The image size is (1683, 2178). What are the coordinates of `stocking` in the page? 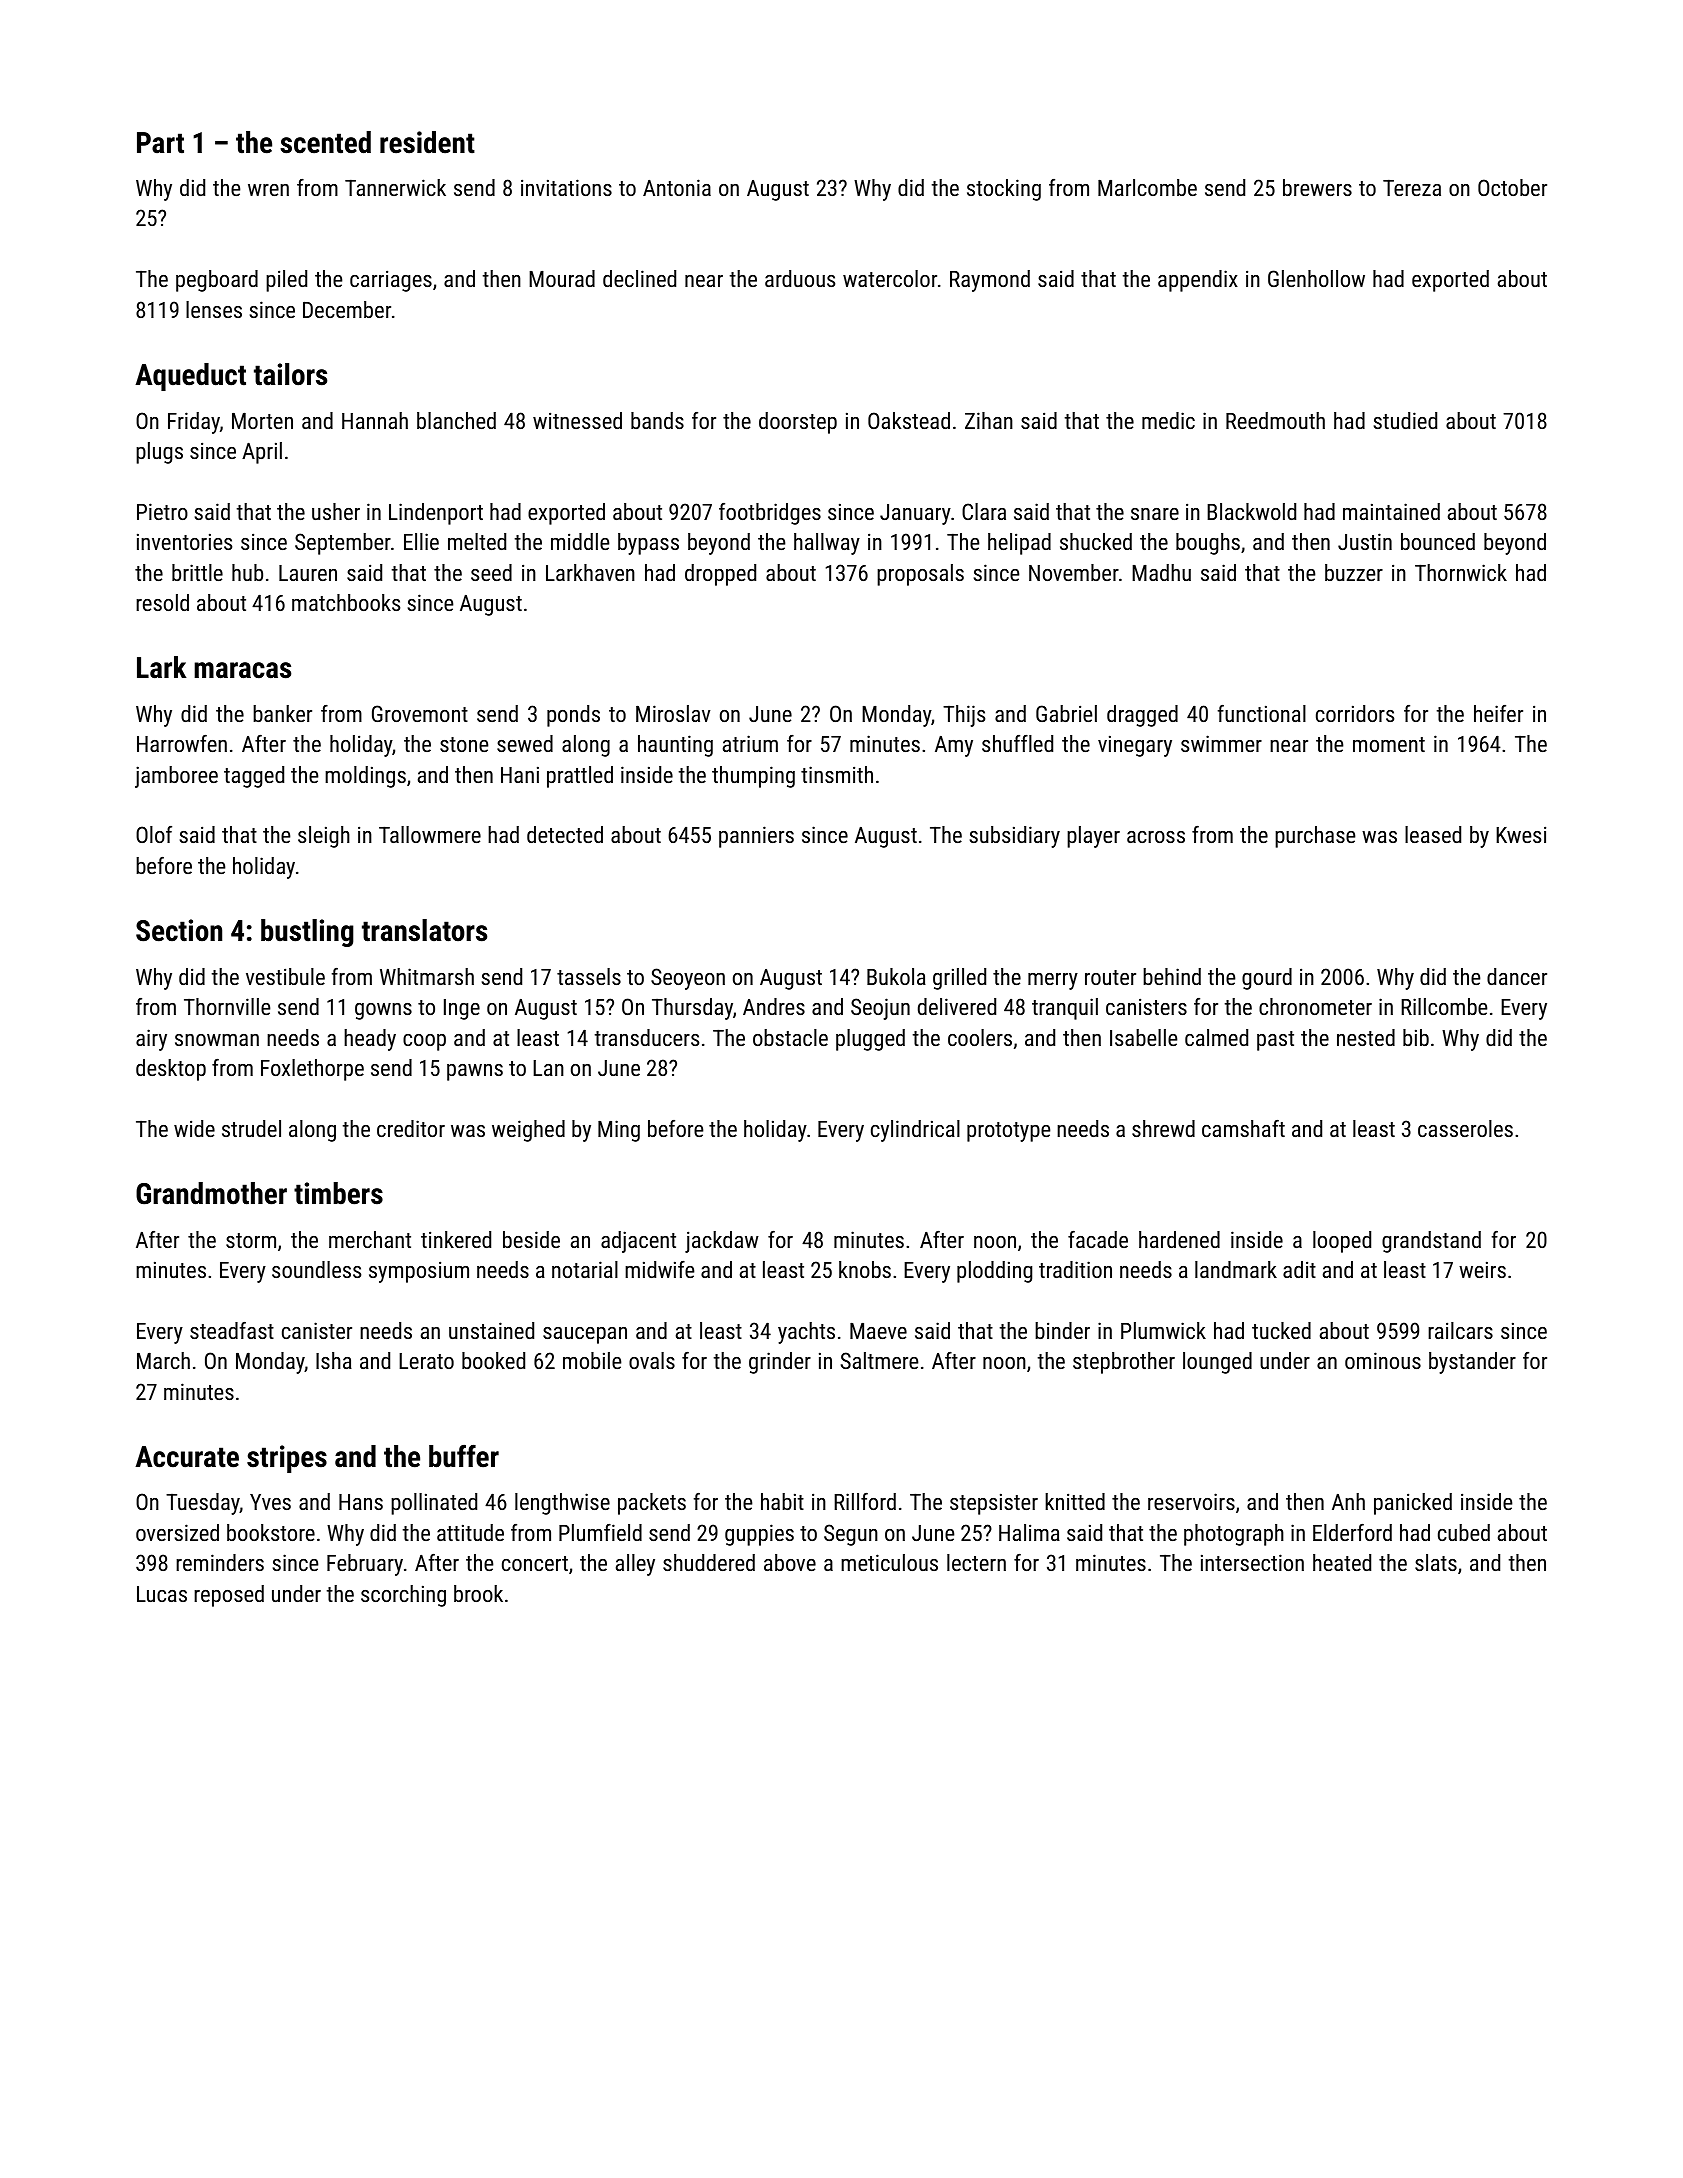 It's located at (1004, 190).
